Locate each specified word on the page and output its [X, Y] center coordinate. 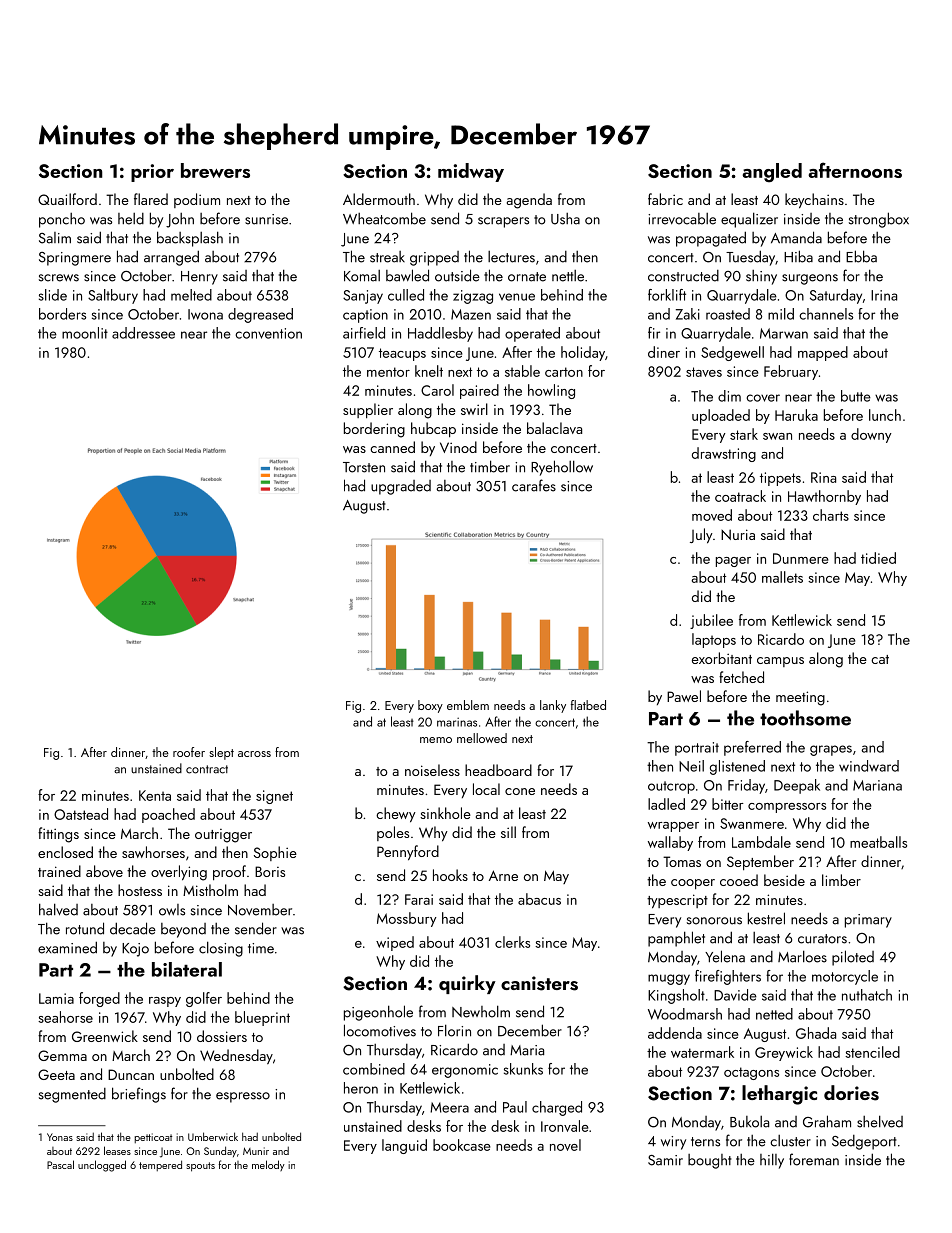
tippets [780, 479]
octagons [751, 1073]
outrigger [223, 836]
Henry [199, 278]
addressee [143, 333]
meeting [800, 698]
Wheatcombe [384, 218]
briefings [139, 1095]
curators [822, 939]
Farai [419, 899]
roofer [189, 752]
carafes [534, 485]
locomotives [380, 1030]
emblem [468, 705]
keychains [814, 201]
